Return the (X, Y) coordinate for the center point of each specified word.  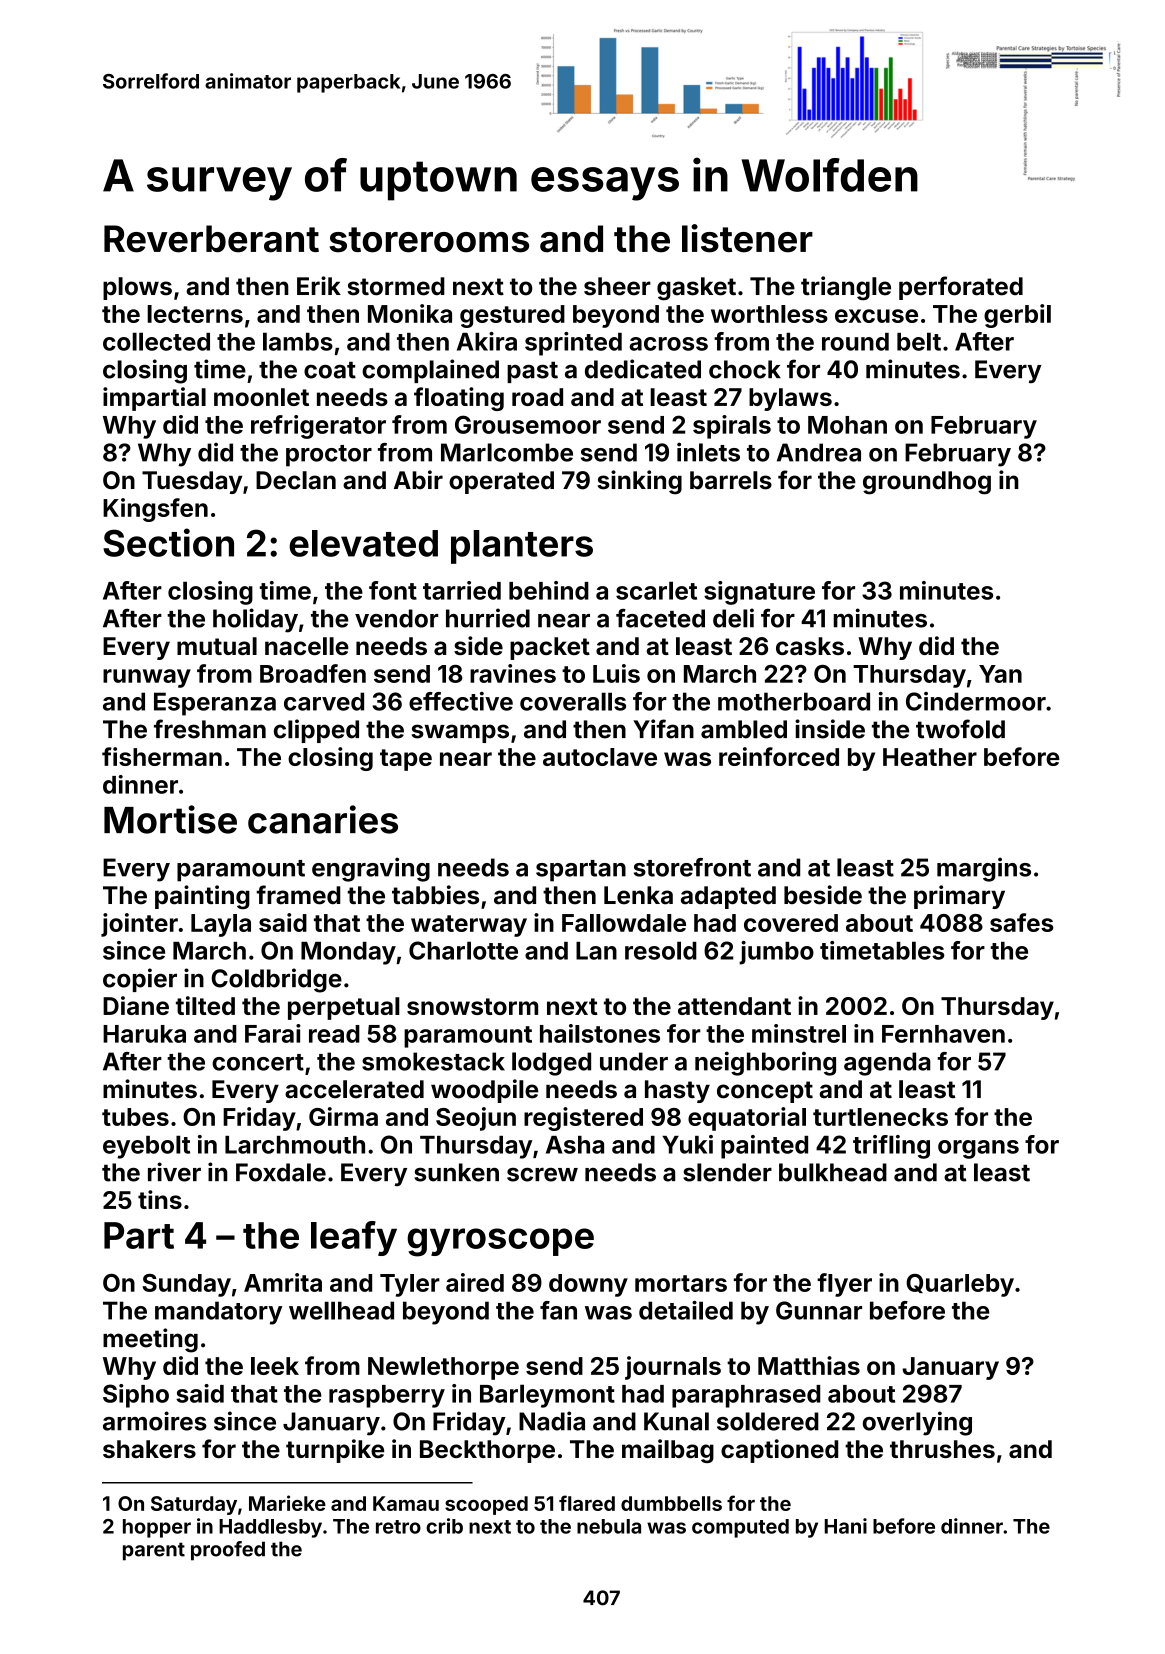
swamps (460, 733)
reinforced (779, 756)
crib (444, 1526)
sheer (617, 286)
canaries (323, 819)
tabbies (435, 895)
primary (959, 897)
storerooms (429, 240)
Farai (273, 1033)
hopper (157, 1528)
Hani (846, 1526)
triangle (846, 288)
